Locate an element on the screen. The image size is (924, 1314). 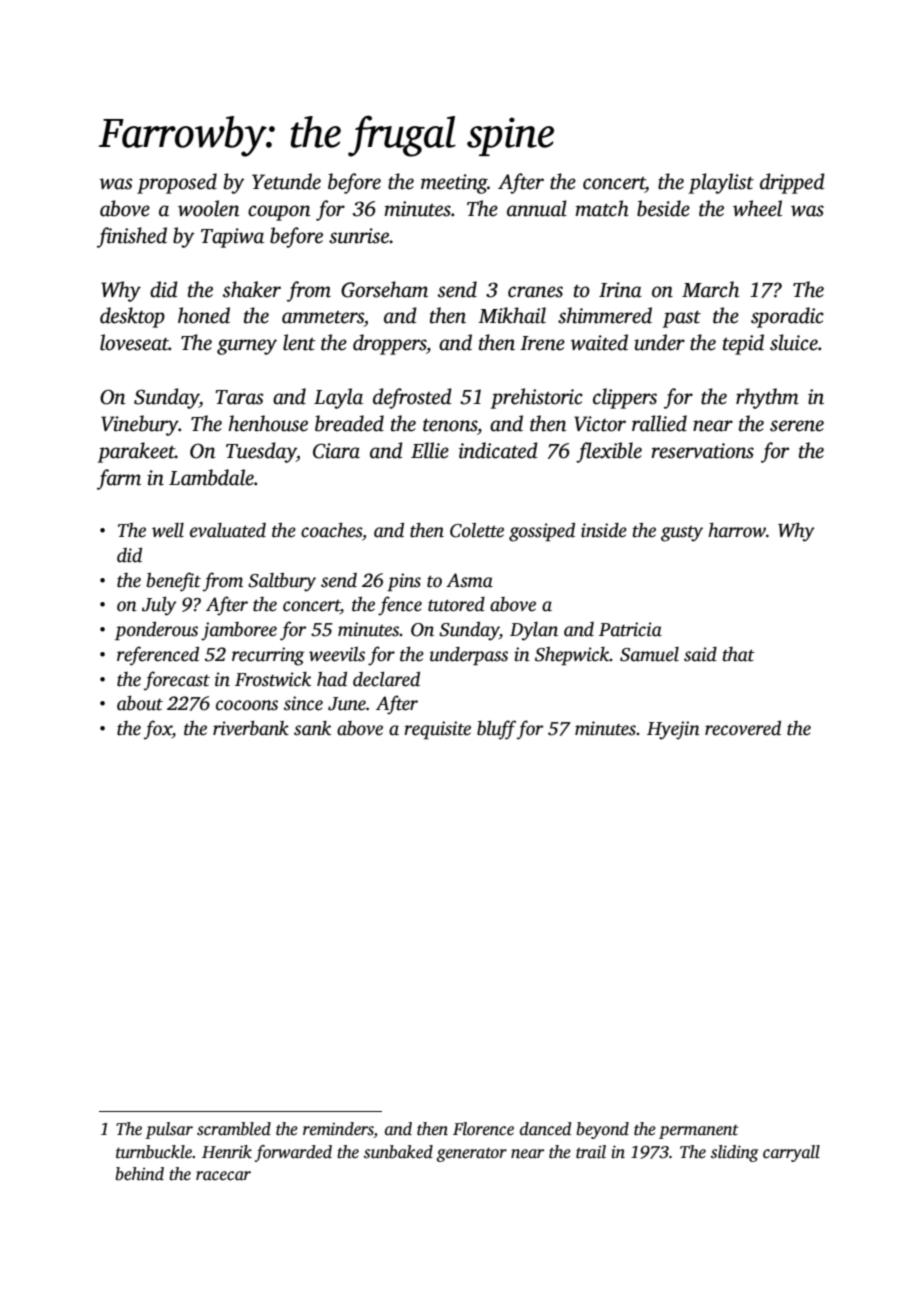
past is located at coordinates (682, 319).
